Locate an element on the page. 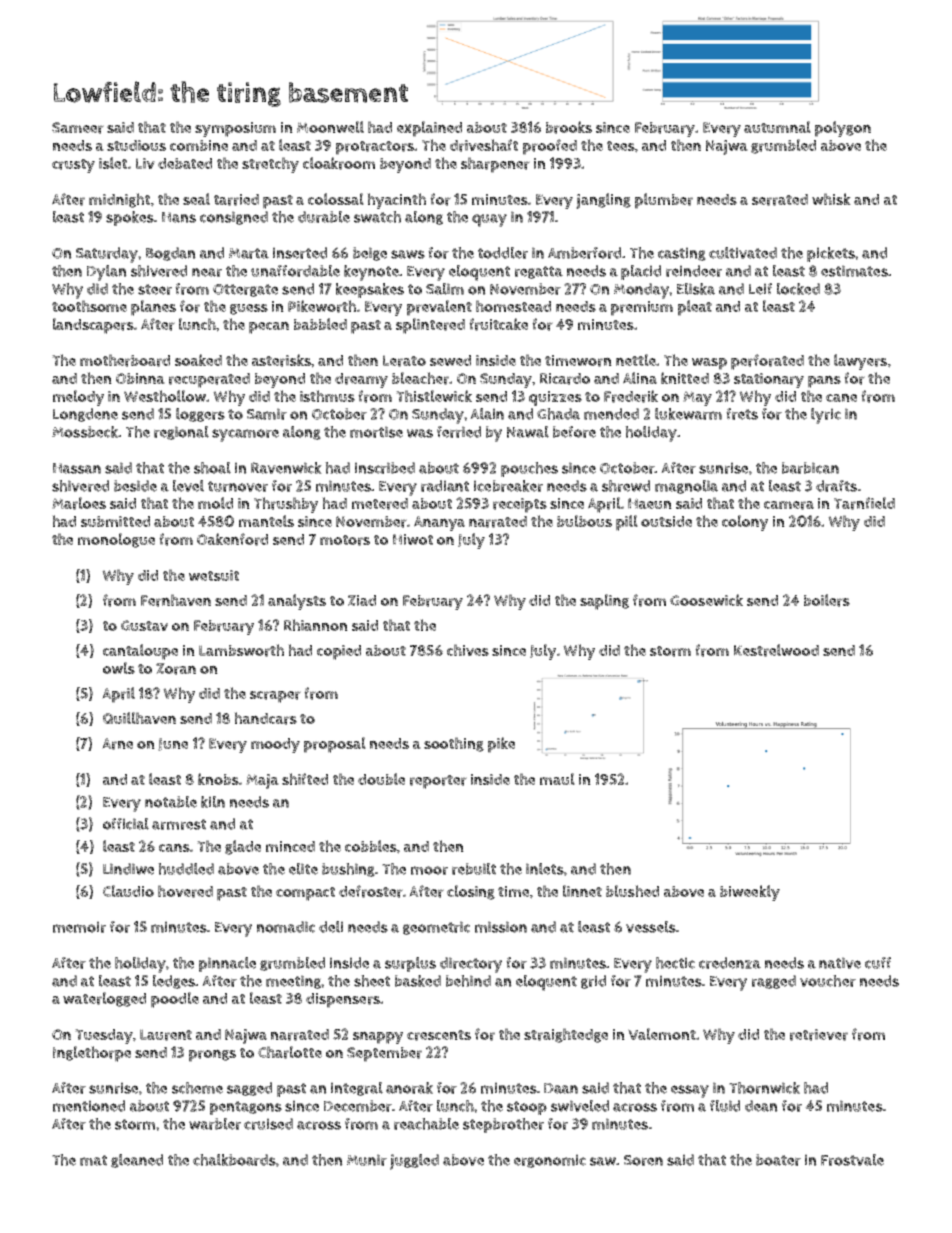 The width and height of the page is (952, 1233). Kestrelwood is located at coordinates (776, 650).
